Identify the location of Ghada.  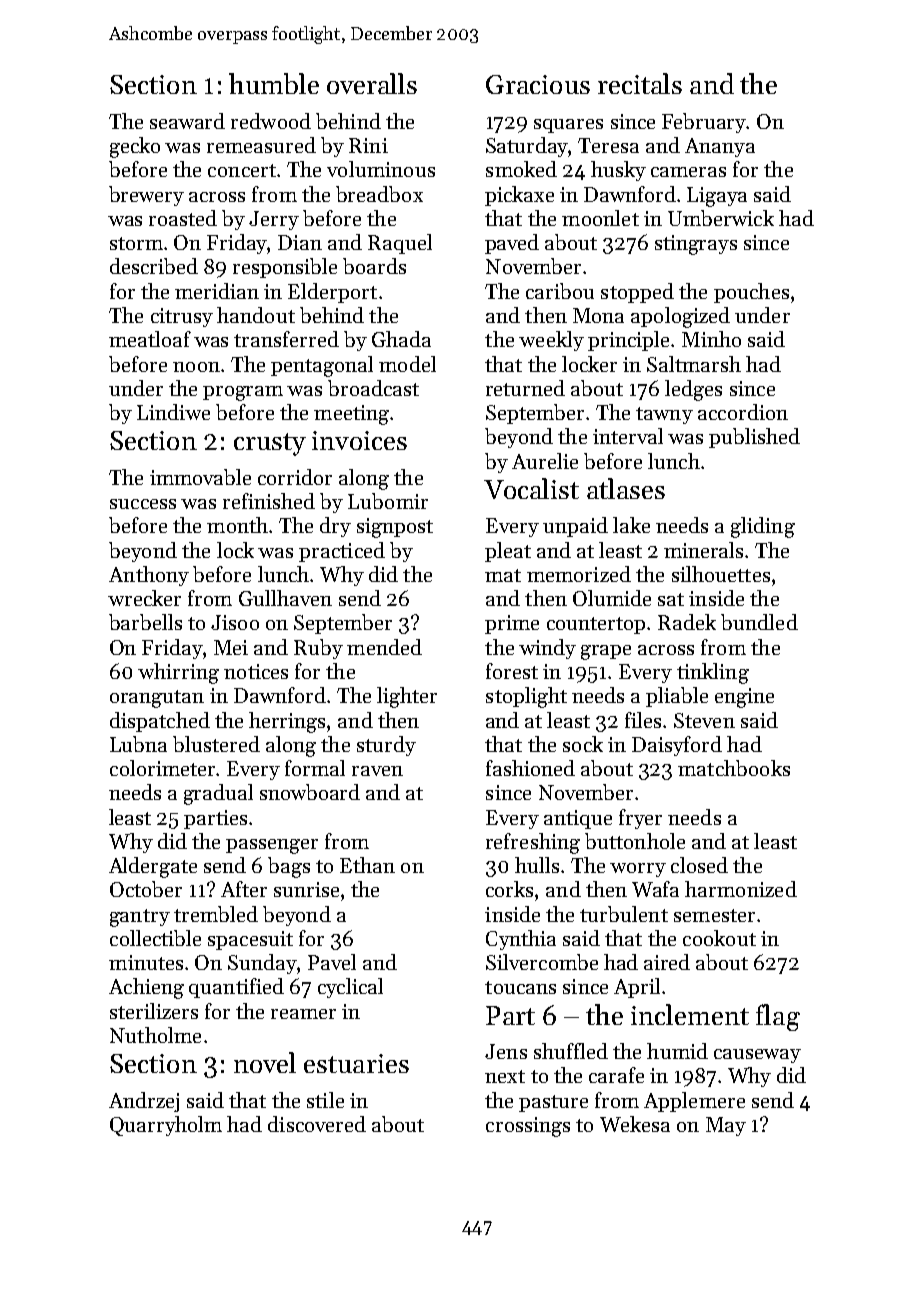
(401, 339).
